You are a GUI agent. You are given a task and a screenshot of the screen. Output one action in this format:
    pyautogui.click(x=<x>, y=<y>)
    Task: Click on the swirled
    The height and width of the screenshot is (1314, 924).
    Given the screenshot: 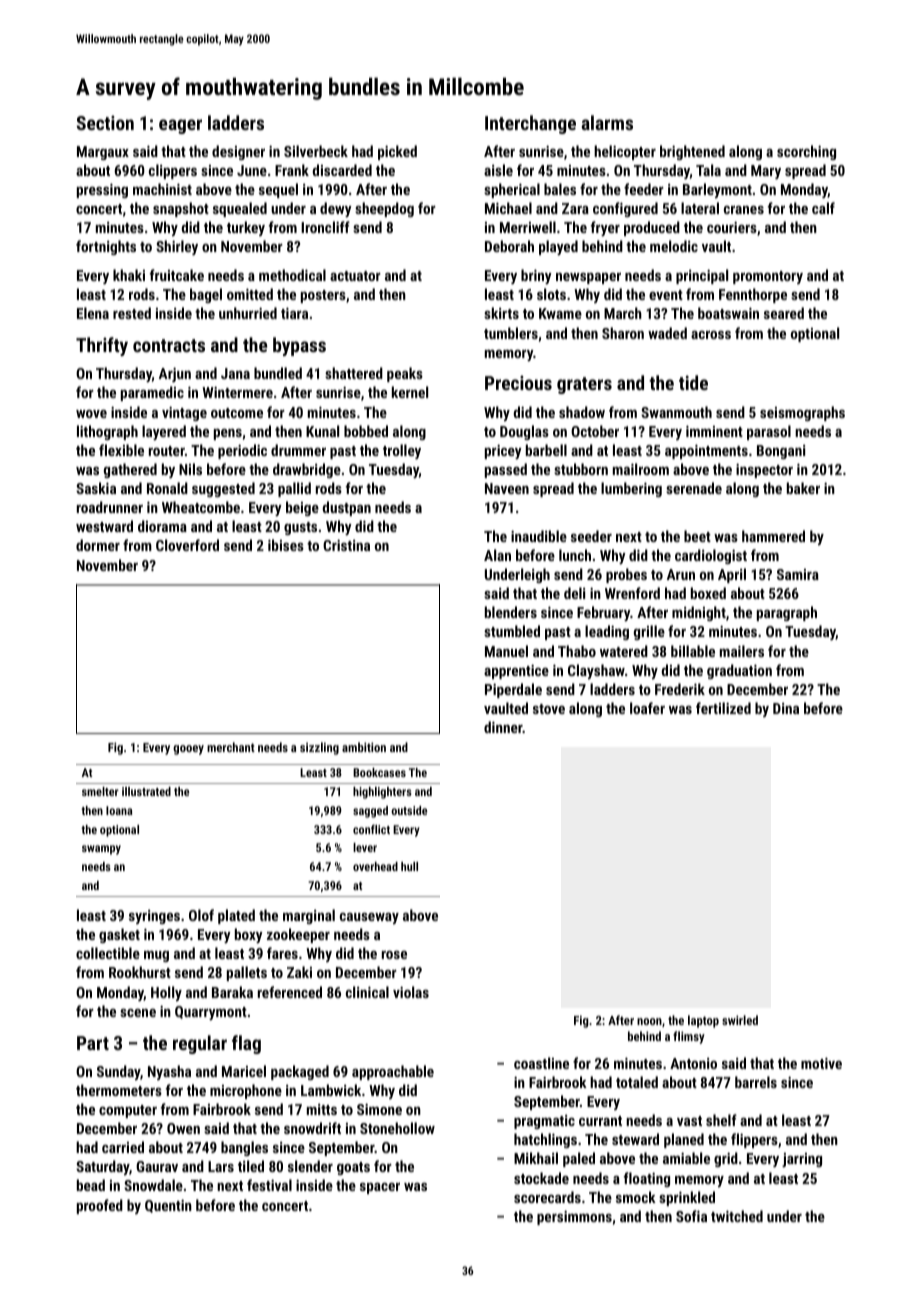 What is the action you would take?
    pyautogui.click(x=740, y=1020)
